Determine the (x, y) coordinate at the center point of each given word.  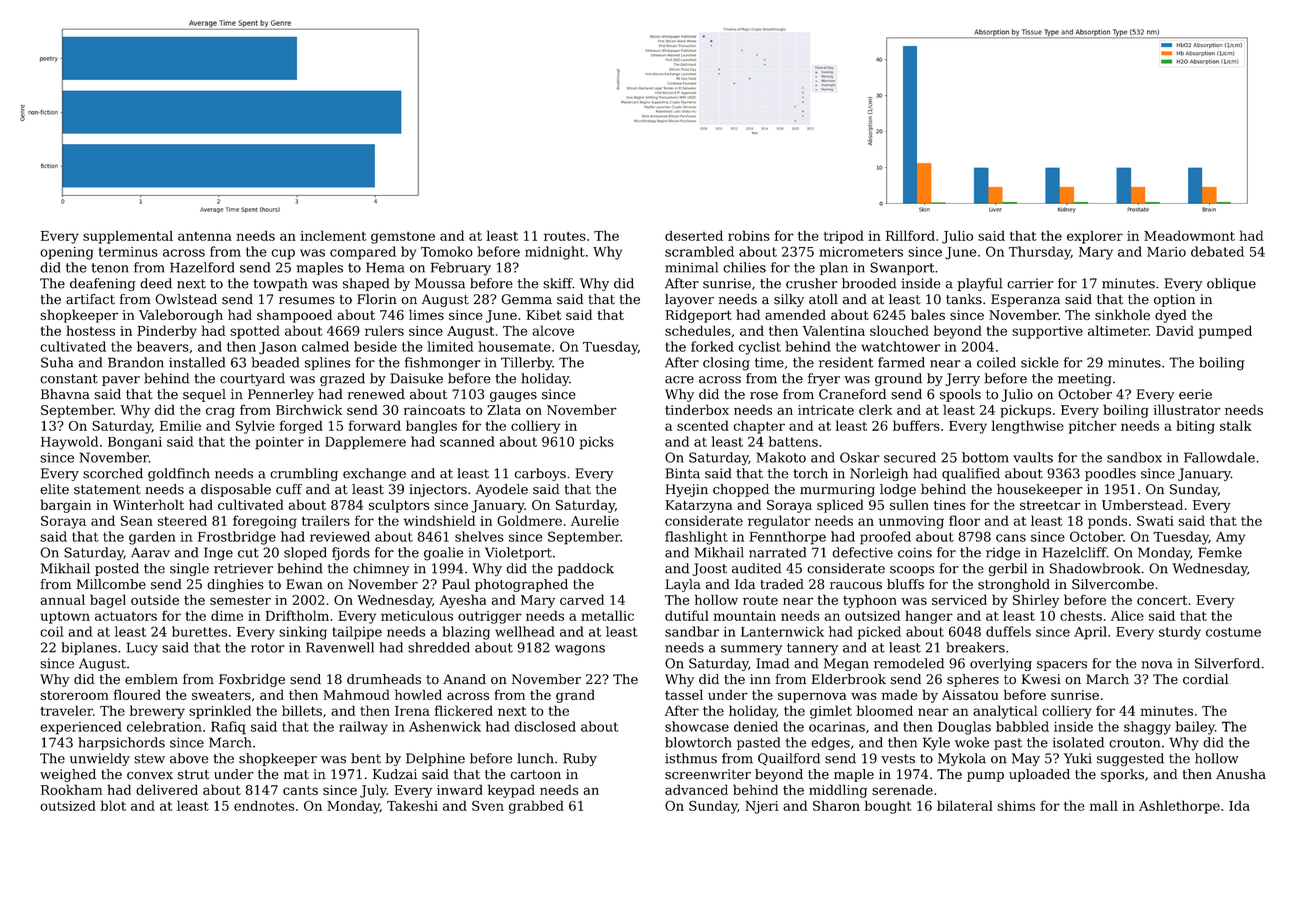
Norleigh (879, 474)
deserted (694, 235)
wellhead (525, 631)
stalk (1236, 425)
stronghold (1014, 585)
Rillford (910, 235)
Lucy (142, 649)
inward (460, 789)
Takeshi (412, 805)
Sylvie (255, 427)
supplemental (128, 237)
